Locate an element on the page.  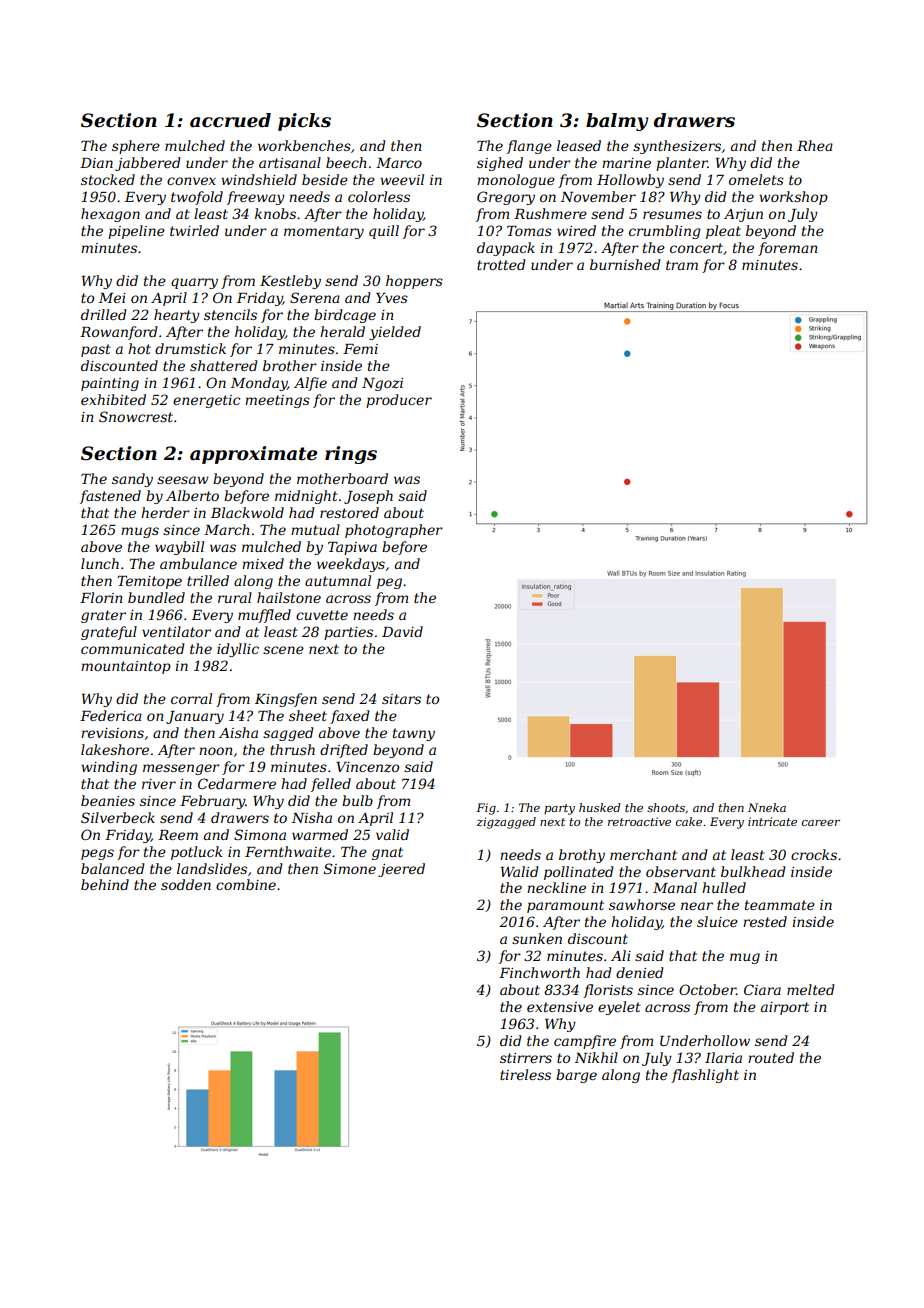
behind is located at coordinates (105, 884).
